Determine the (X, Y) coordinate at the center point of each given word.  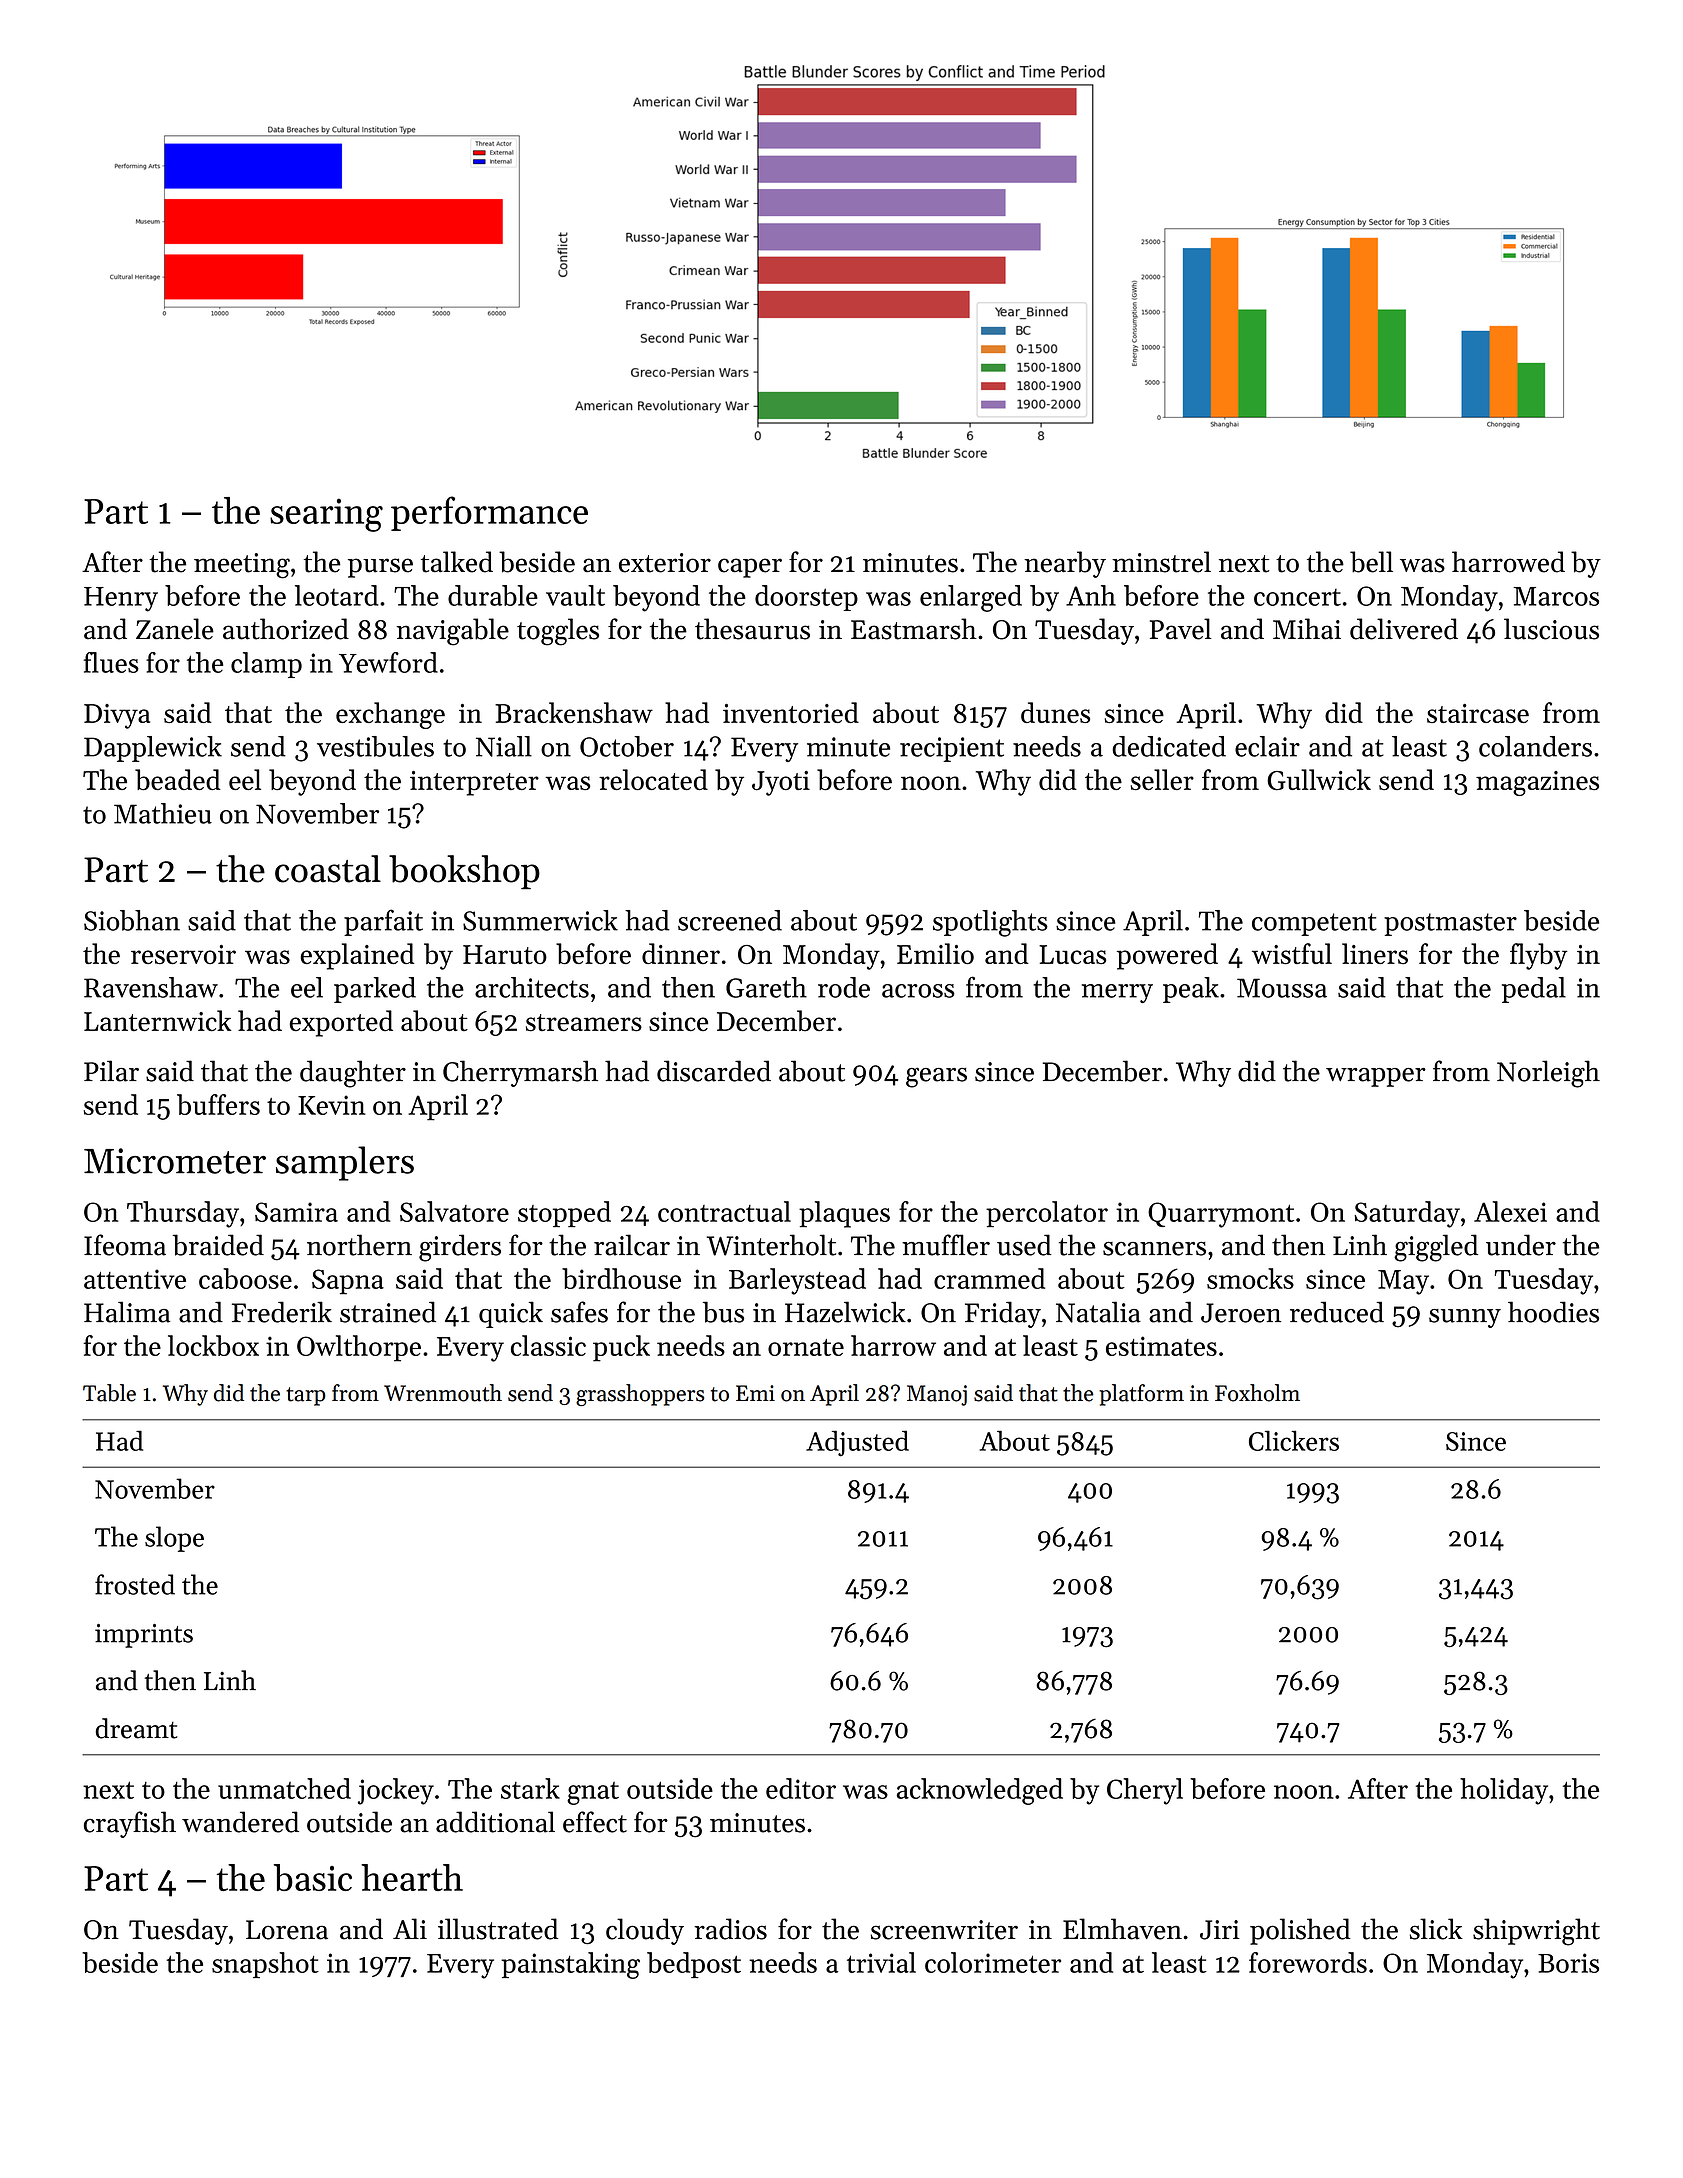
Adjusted (857, 1443)
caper (750, 568)
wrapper (1376, 1077)
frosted (135, 1584)
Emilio (935, 953)
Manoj (937, 1395)
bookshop (464, 872)
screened (730, 920)
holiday (1504, 1791)
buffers (218, 1104)
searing (326, 515)
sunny (1465, 1318)
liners (1375, 953)
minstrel (1161, 562)
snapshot (265, 1965)
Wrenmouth (443, 1393)
